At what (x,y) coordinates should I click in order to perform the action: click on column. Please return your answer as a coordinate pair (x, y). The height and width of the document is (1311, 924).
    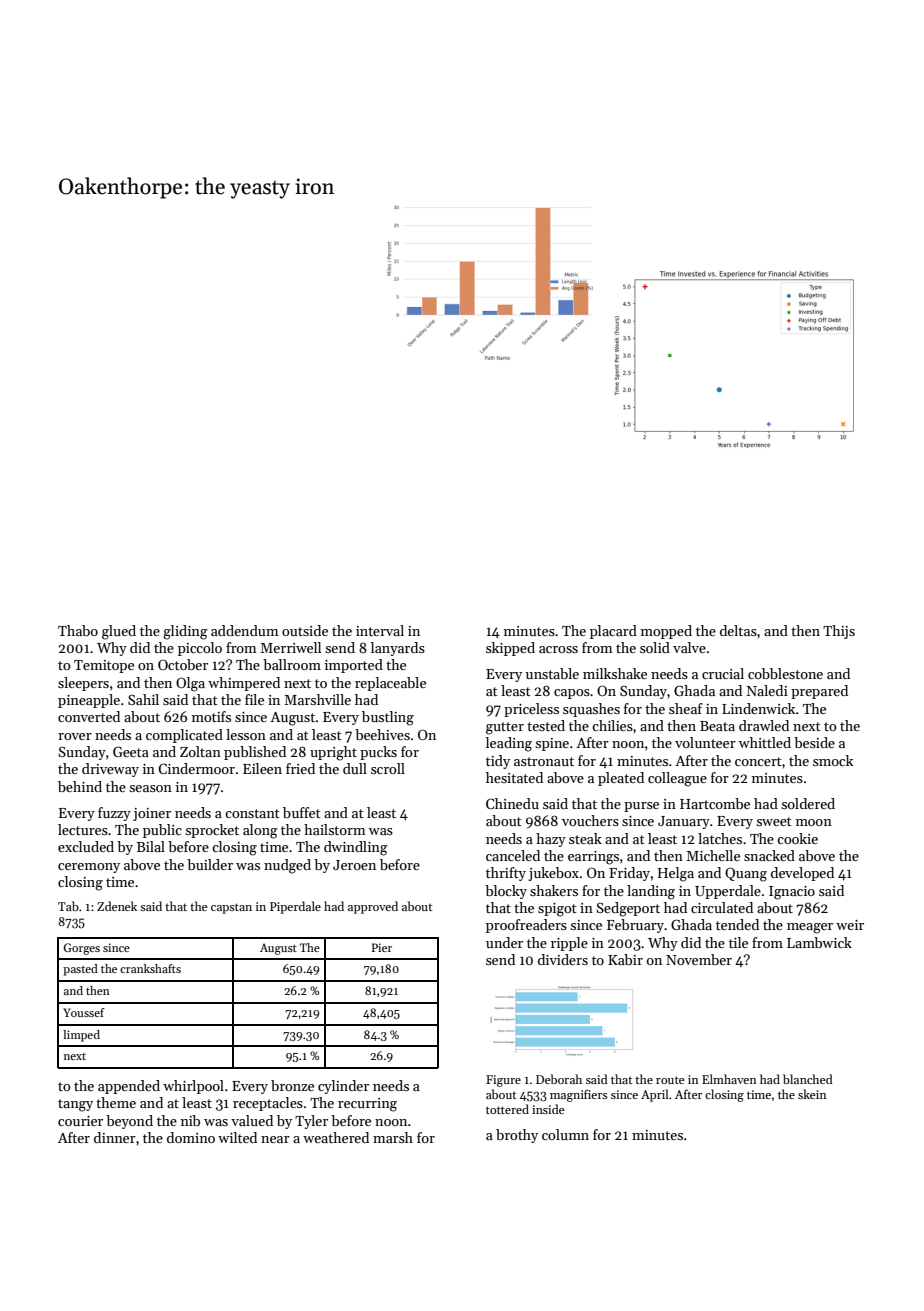
    Looking at the image, I should click on (565, 1134).
